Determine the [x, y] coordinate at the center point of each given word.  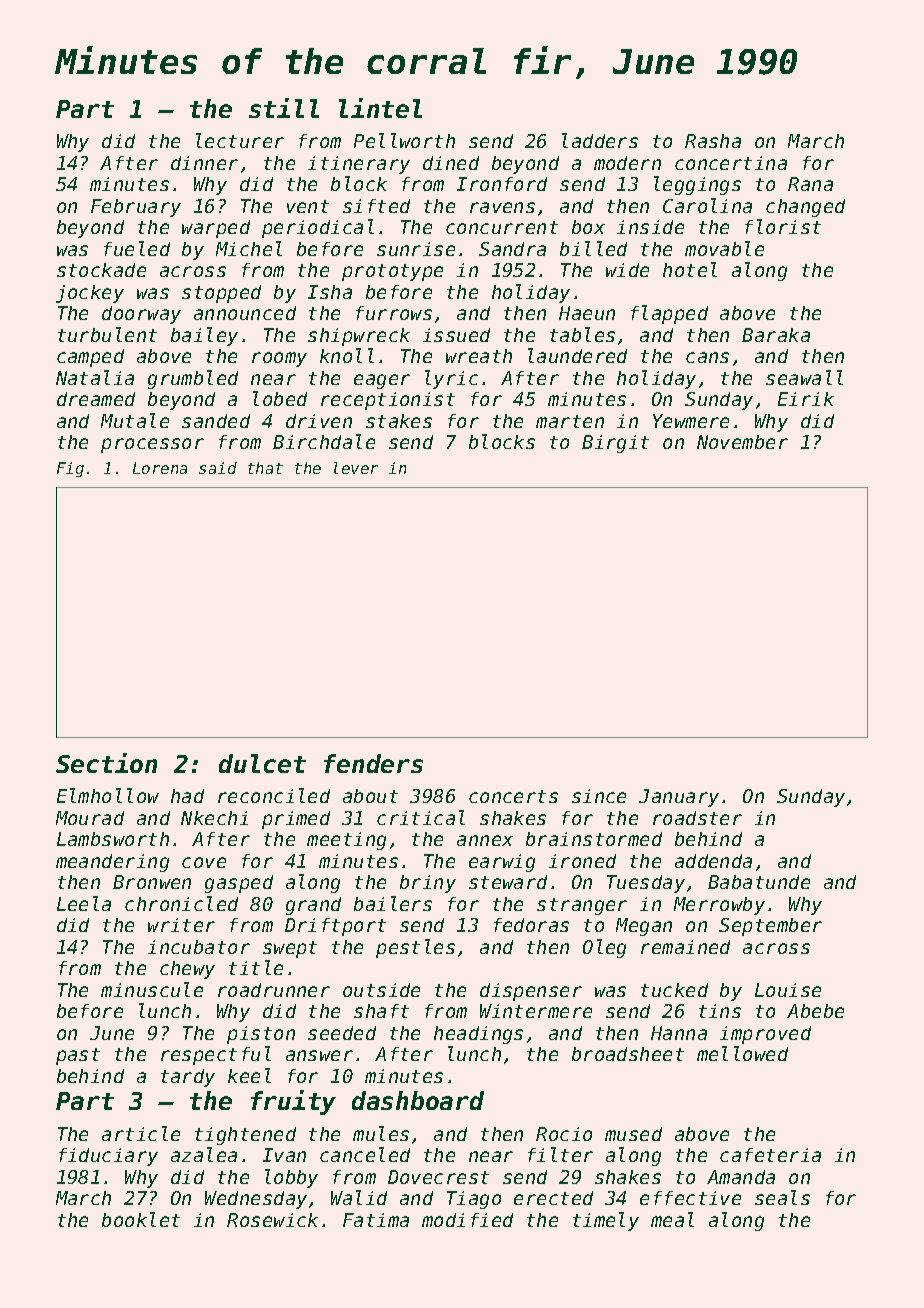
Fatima [376, 1220]
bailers [393, 903]
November [742, 442]
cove [204, 862]
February [136, 208]
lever [356, 468]
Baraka [776, 335]
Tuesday [646, 884]
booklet [141, 1219]
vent [308, 206]
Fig [70, 469]
